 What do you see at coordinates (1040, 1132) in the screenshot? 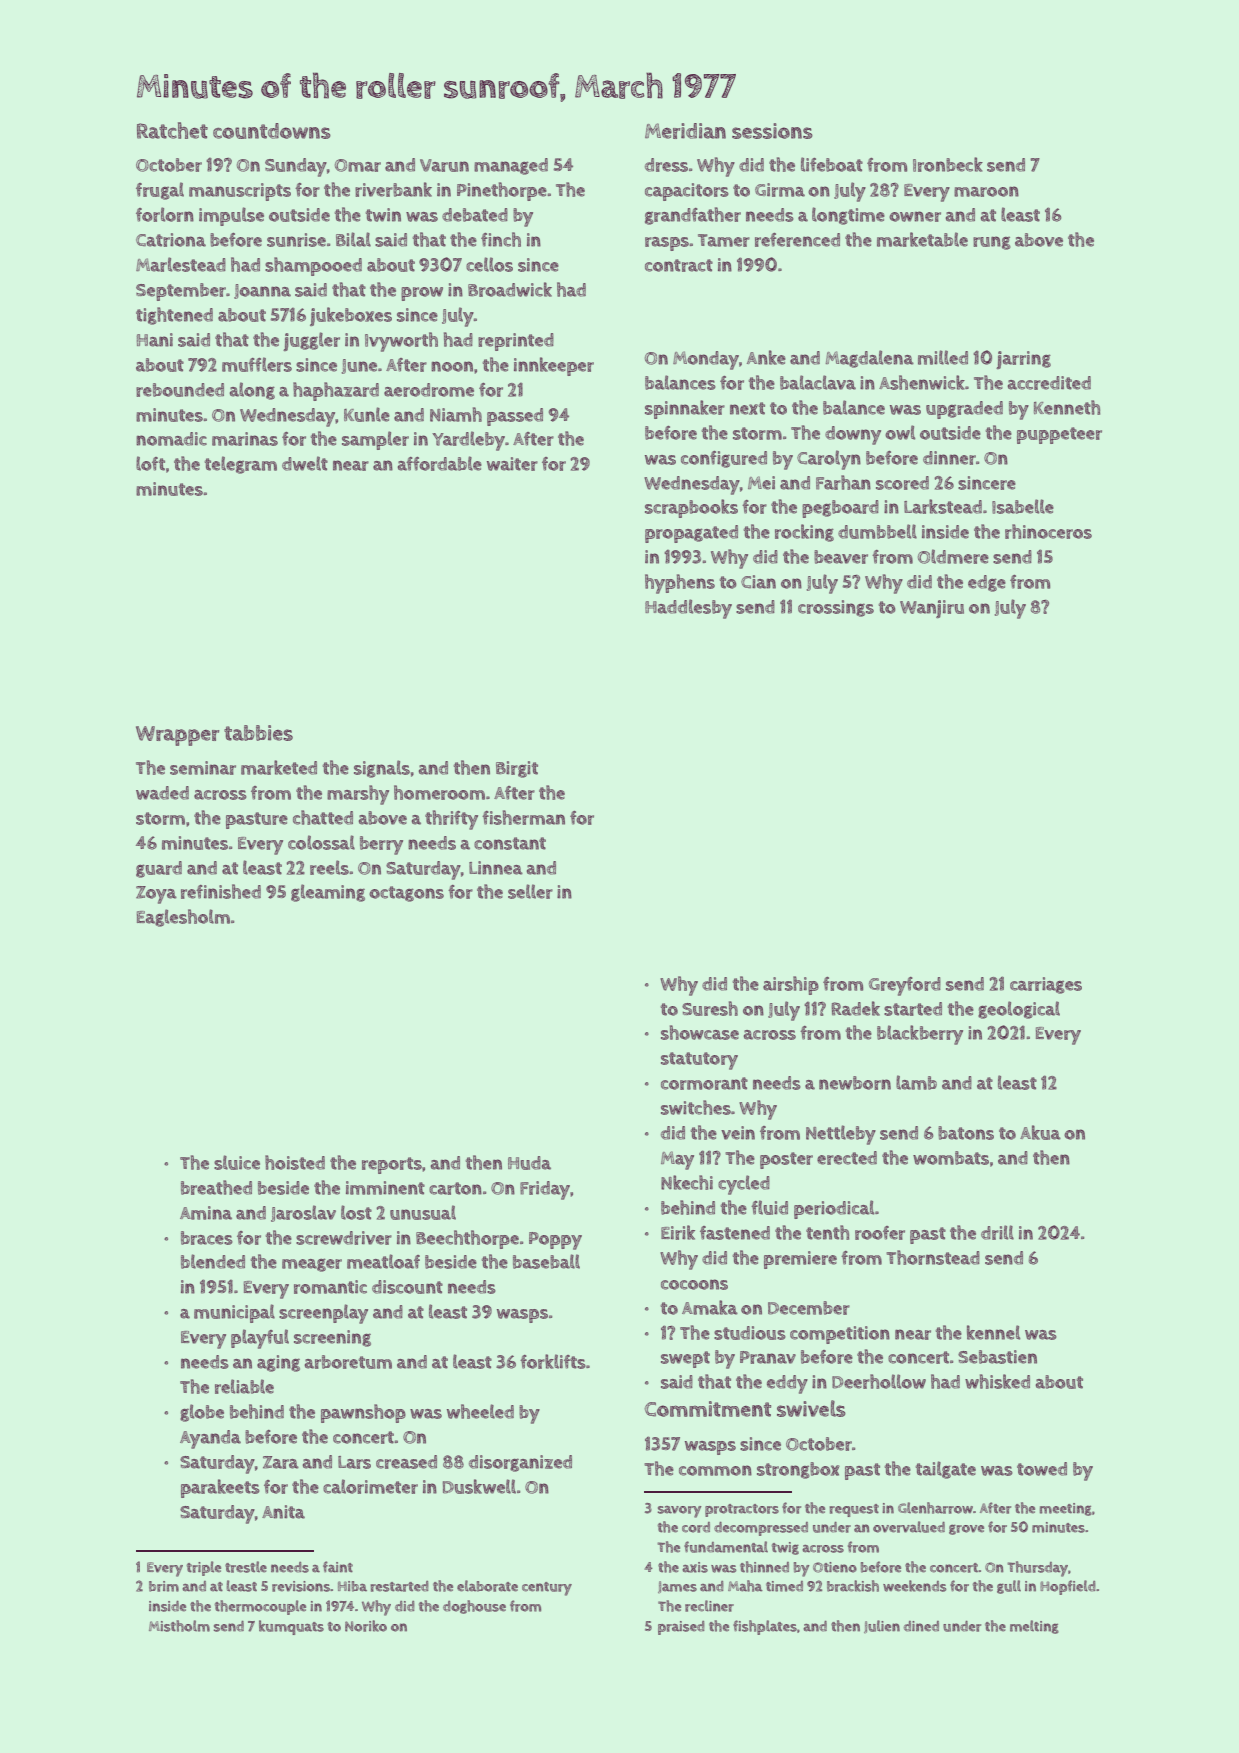
I see `Akua` at bounding box center [1040, 1132].
